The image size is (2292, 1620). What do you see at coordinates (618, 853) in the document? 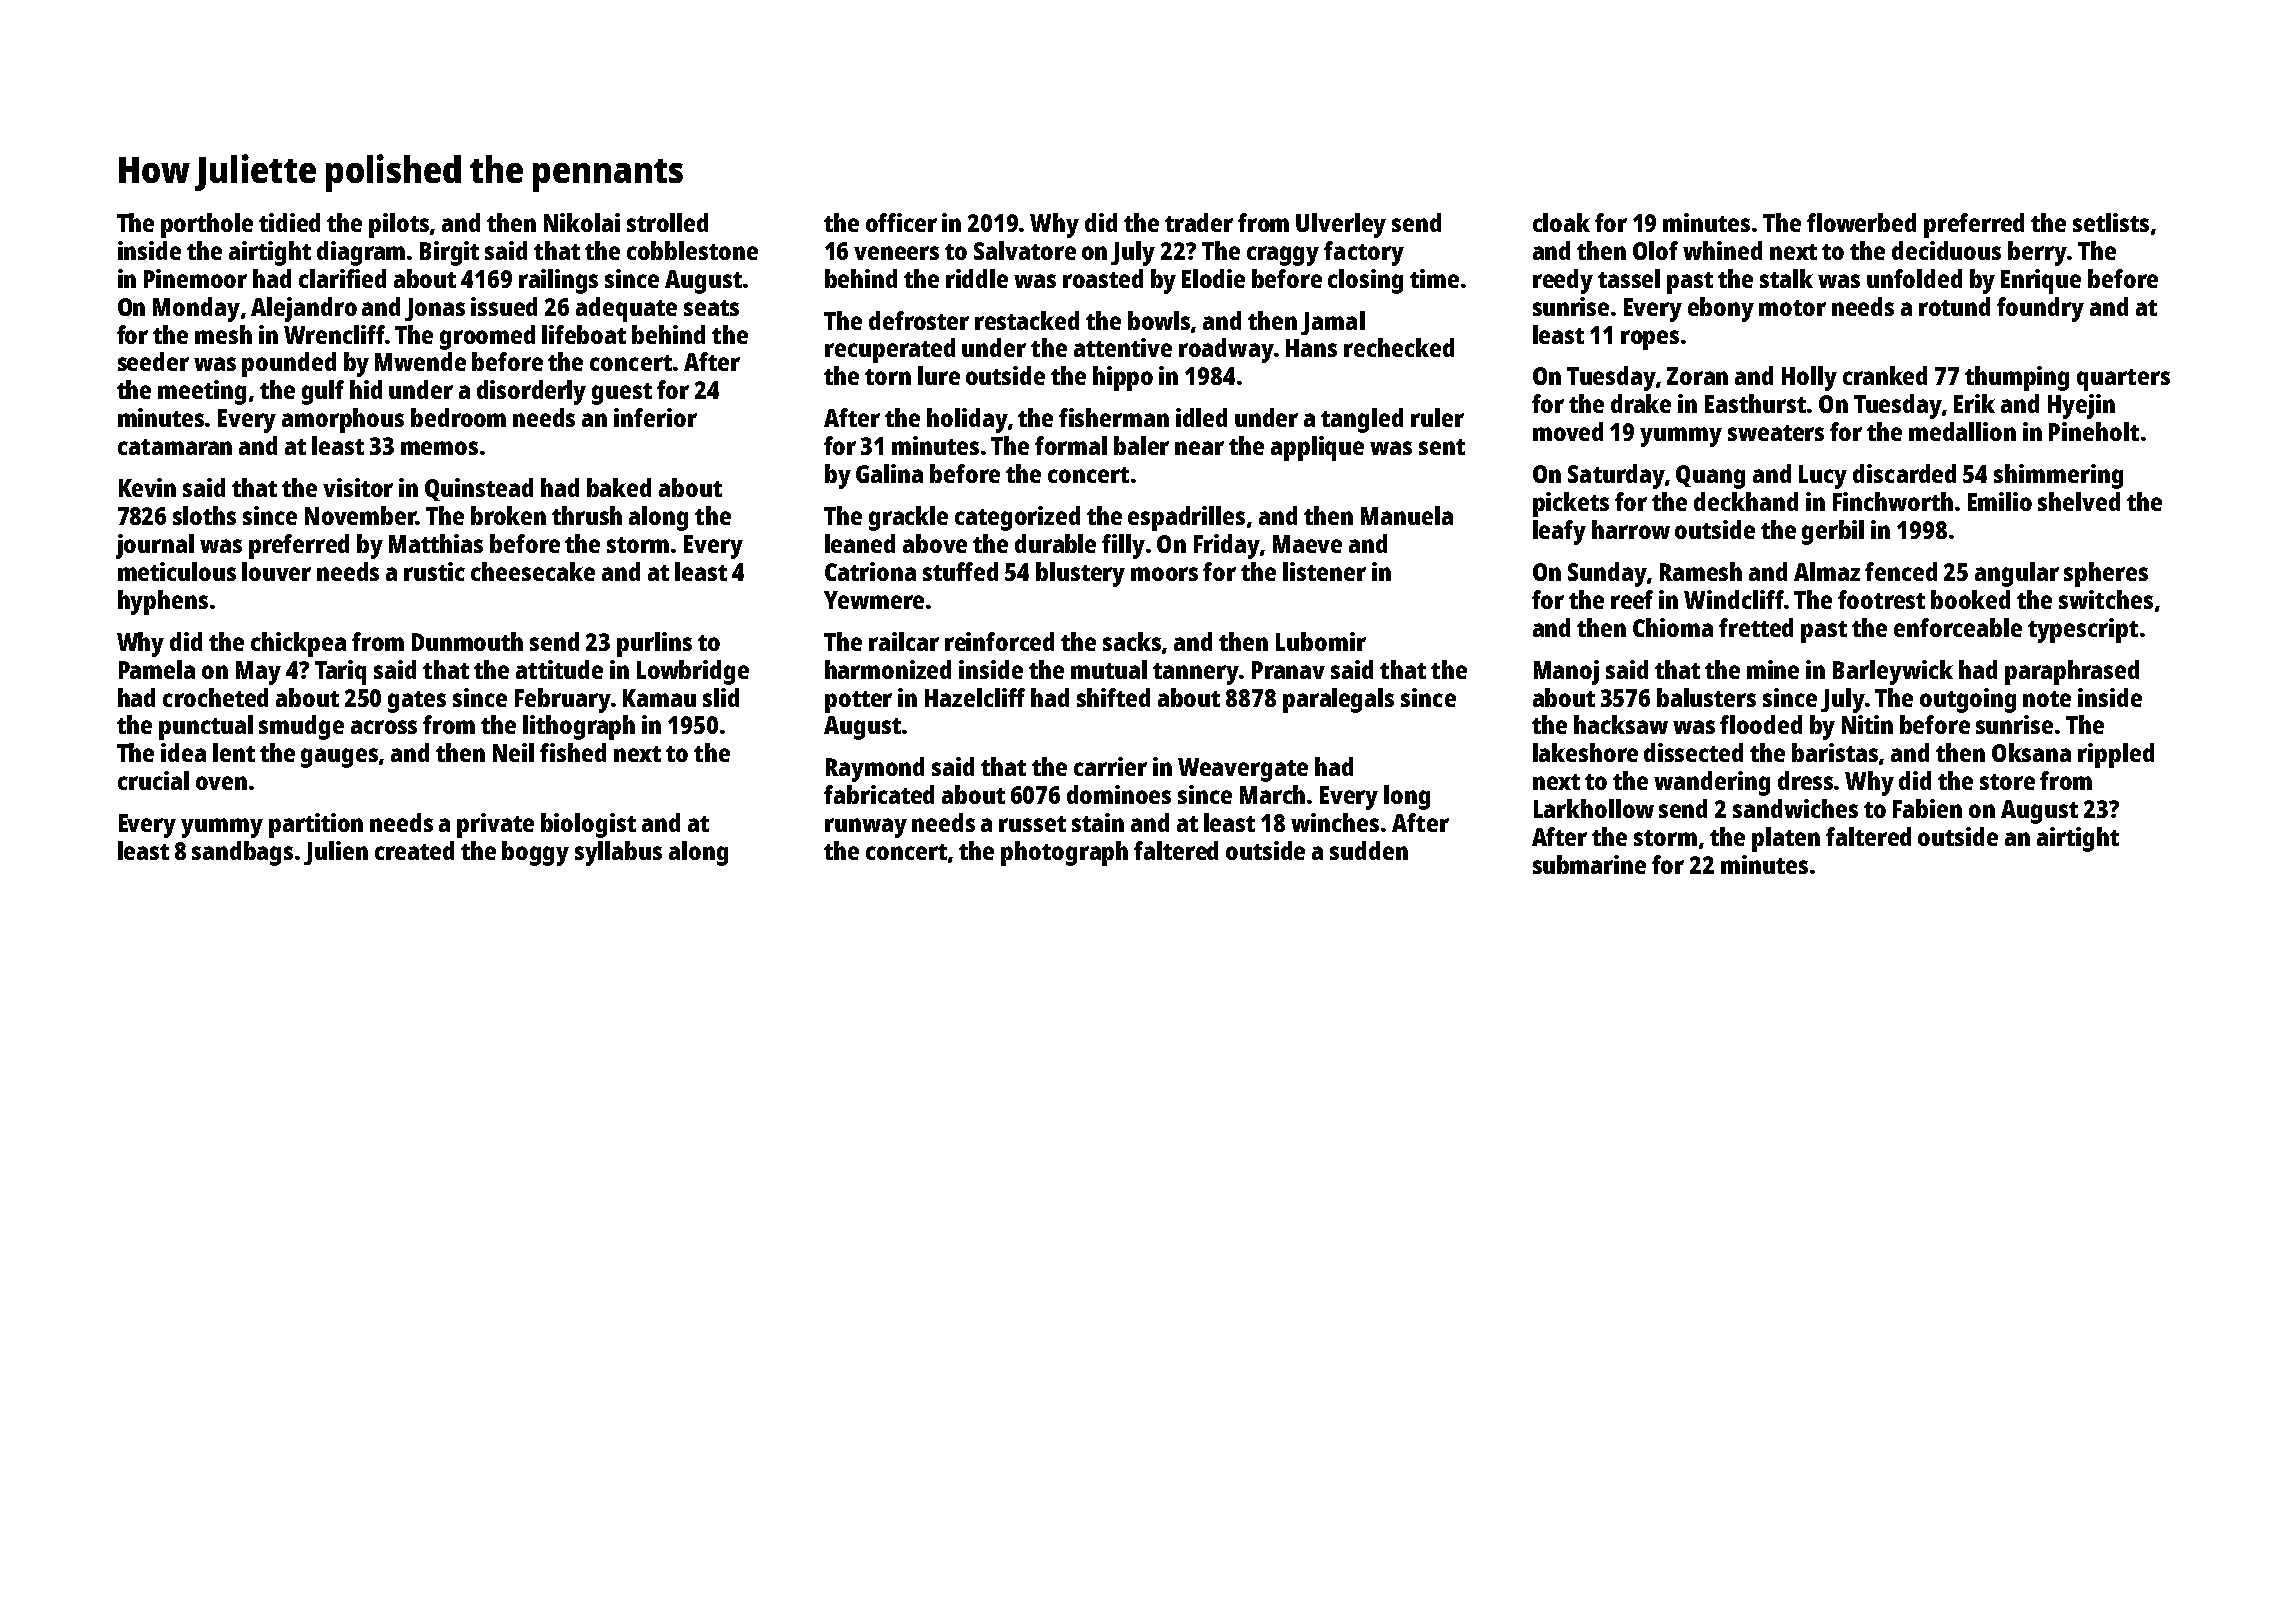
I see `syllabus` at bounding box center [618, 853].
